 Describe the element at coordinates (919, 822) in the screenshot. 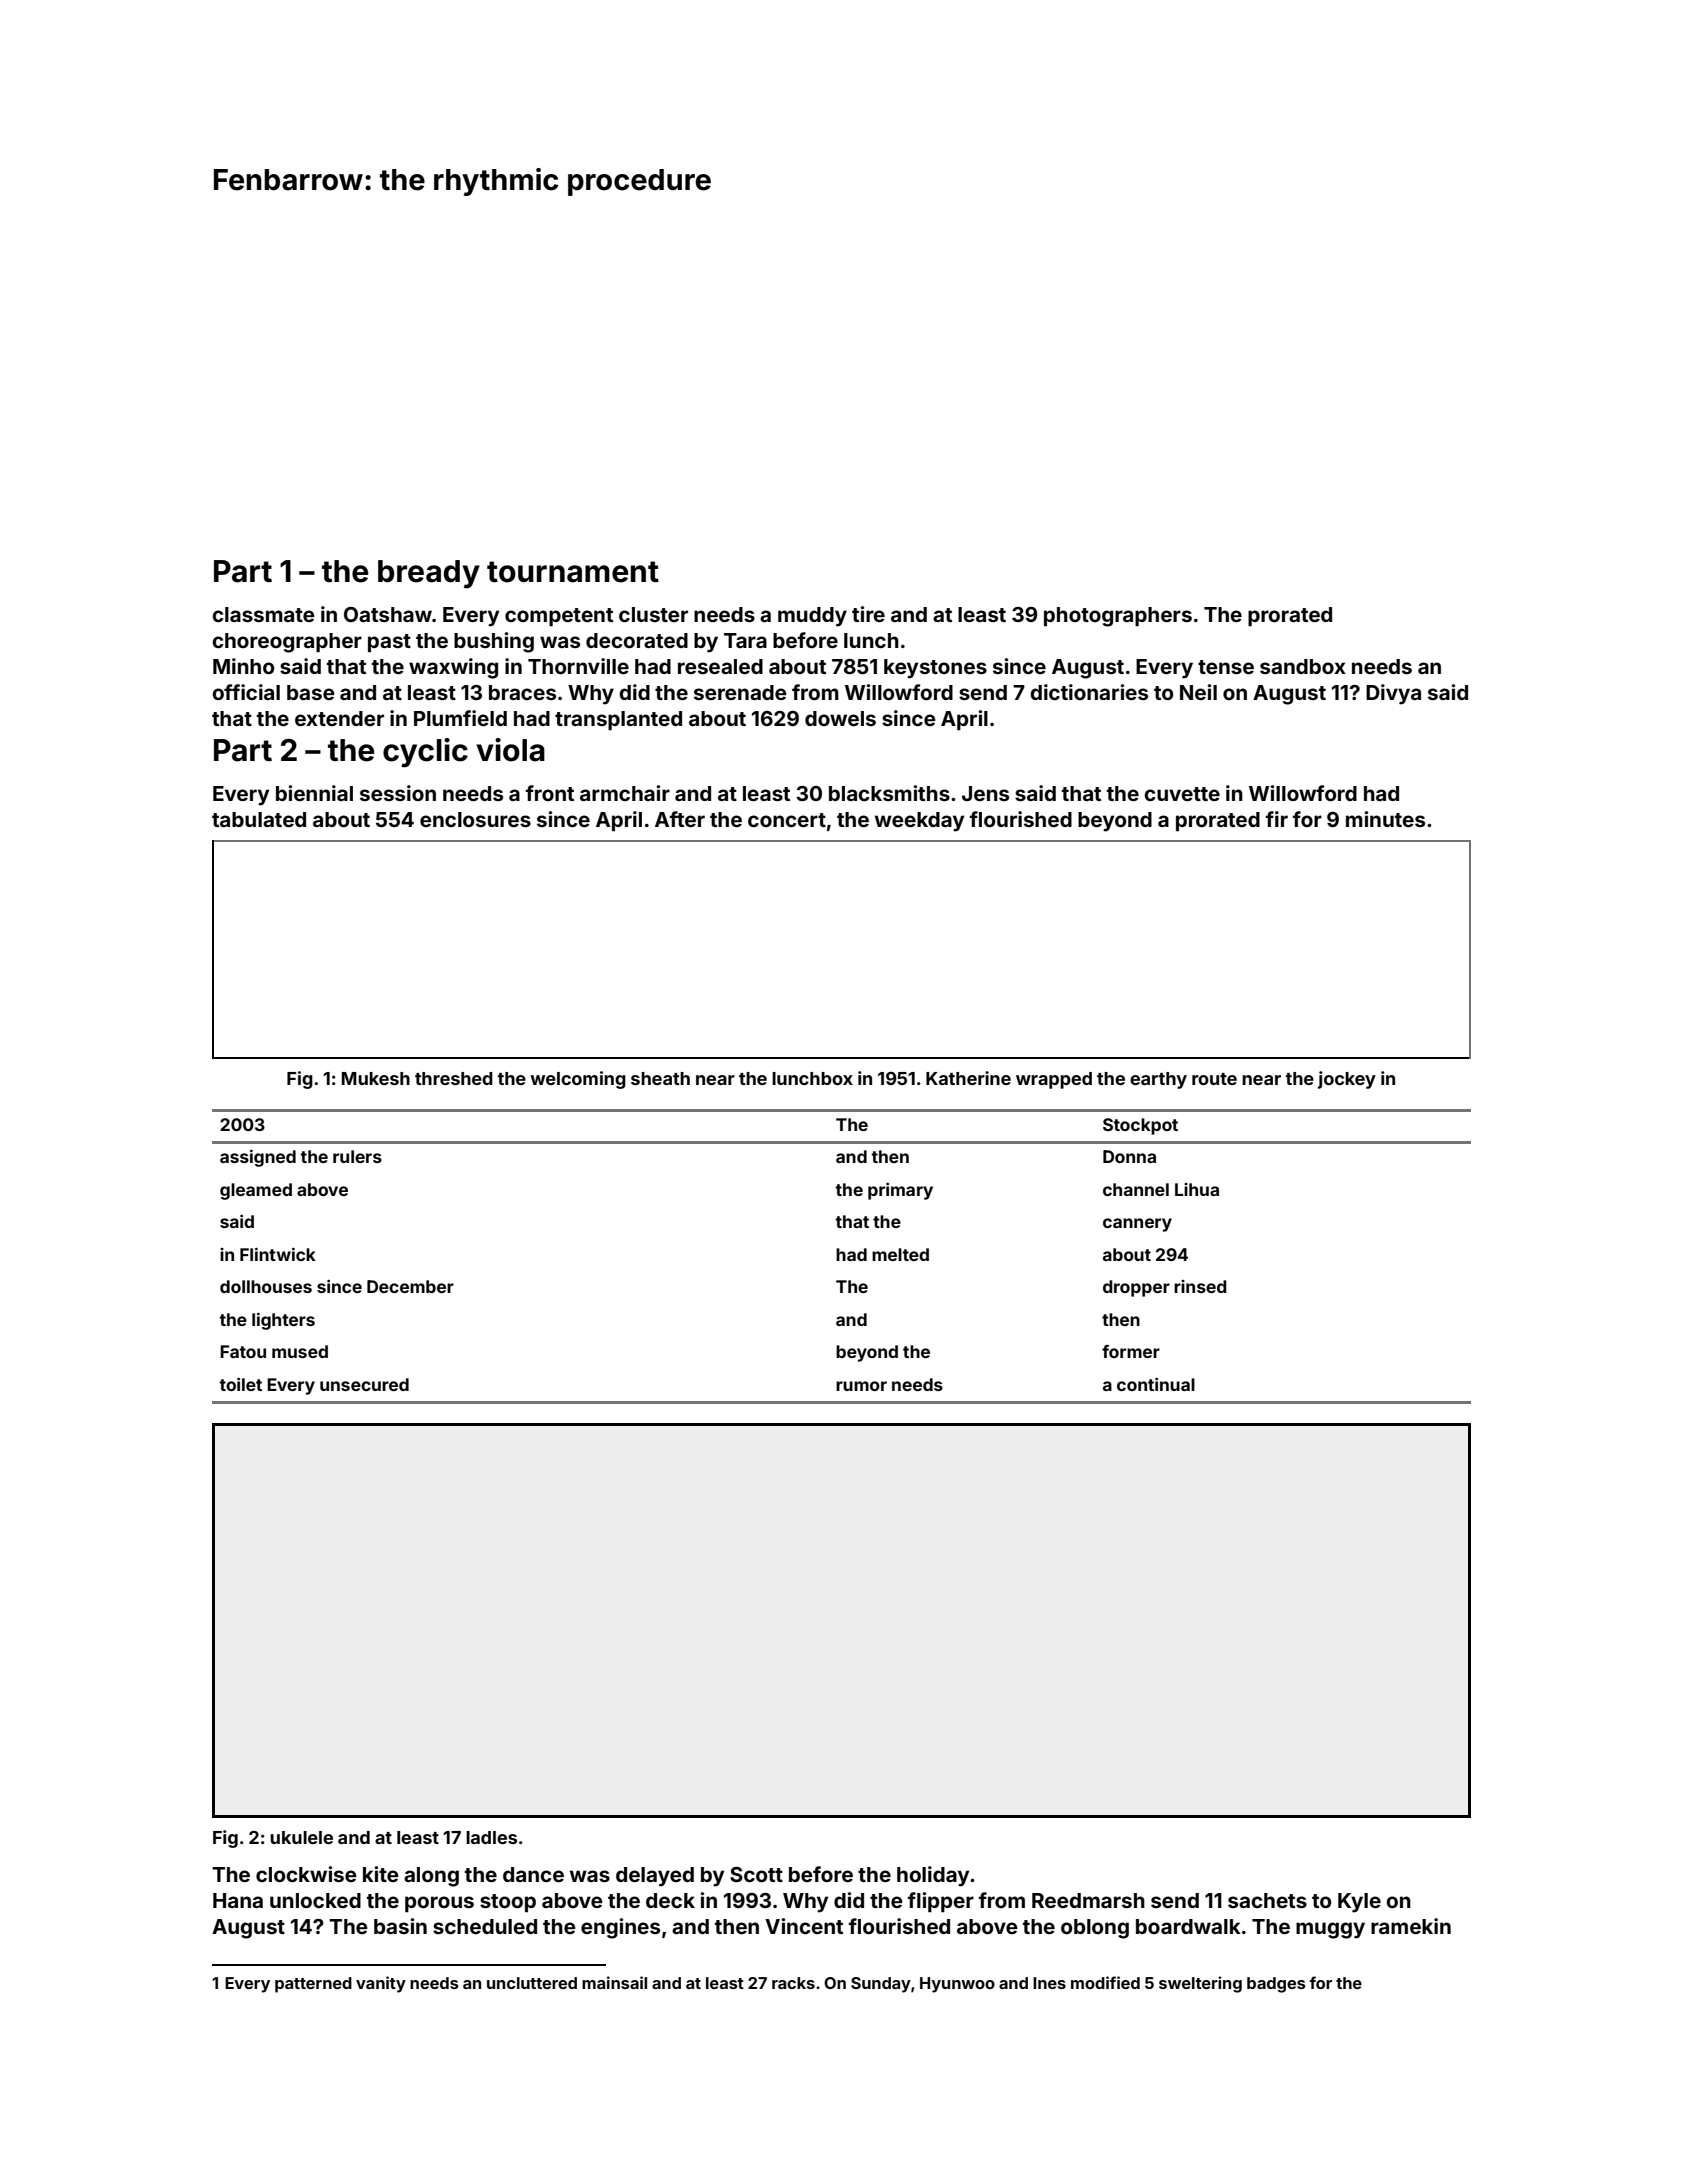

I see `weekday` at that location.
